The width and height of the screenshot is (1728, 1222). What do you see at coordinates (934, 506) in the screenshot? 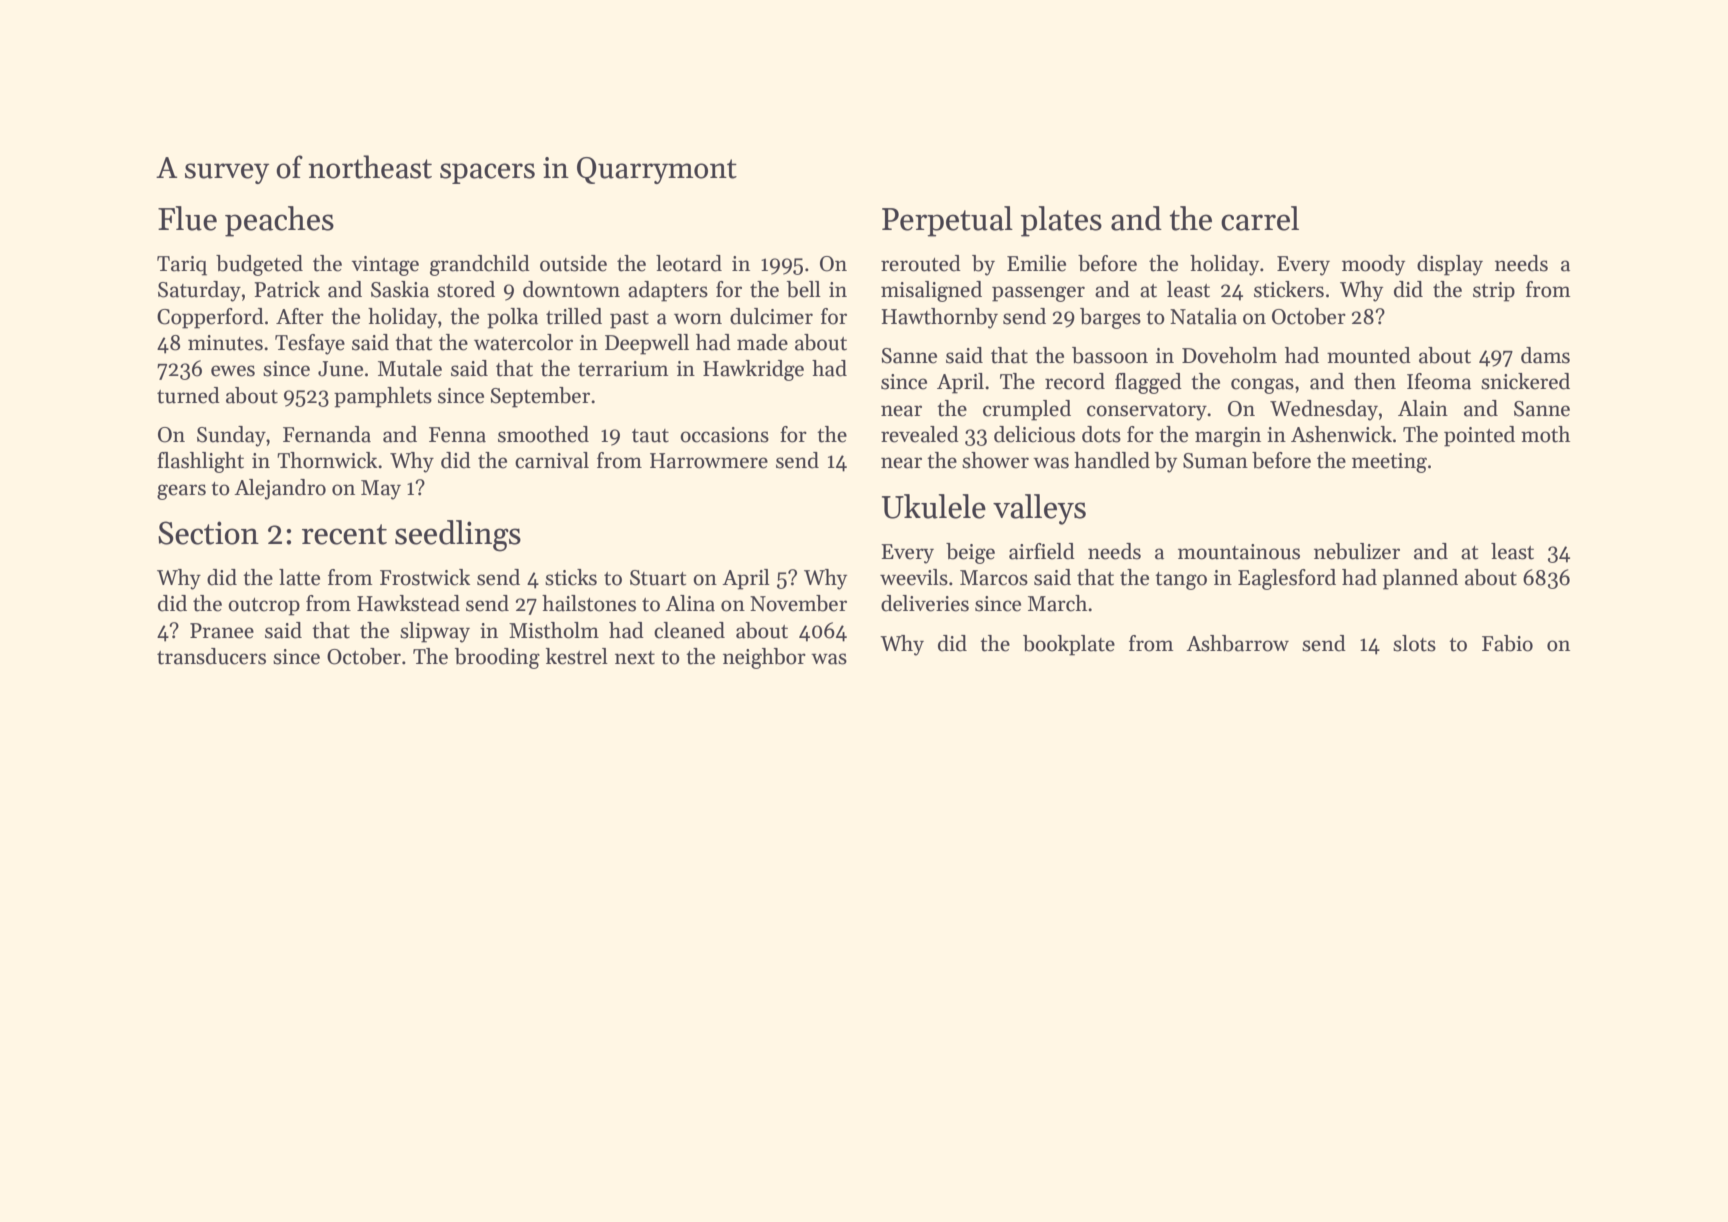
I see `Ukulele` at bounding box center [934, 506].
